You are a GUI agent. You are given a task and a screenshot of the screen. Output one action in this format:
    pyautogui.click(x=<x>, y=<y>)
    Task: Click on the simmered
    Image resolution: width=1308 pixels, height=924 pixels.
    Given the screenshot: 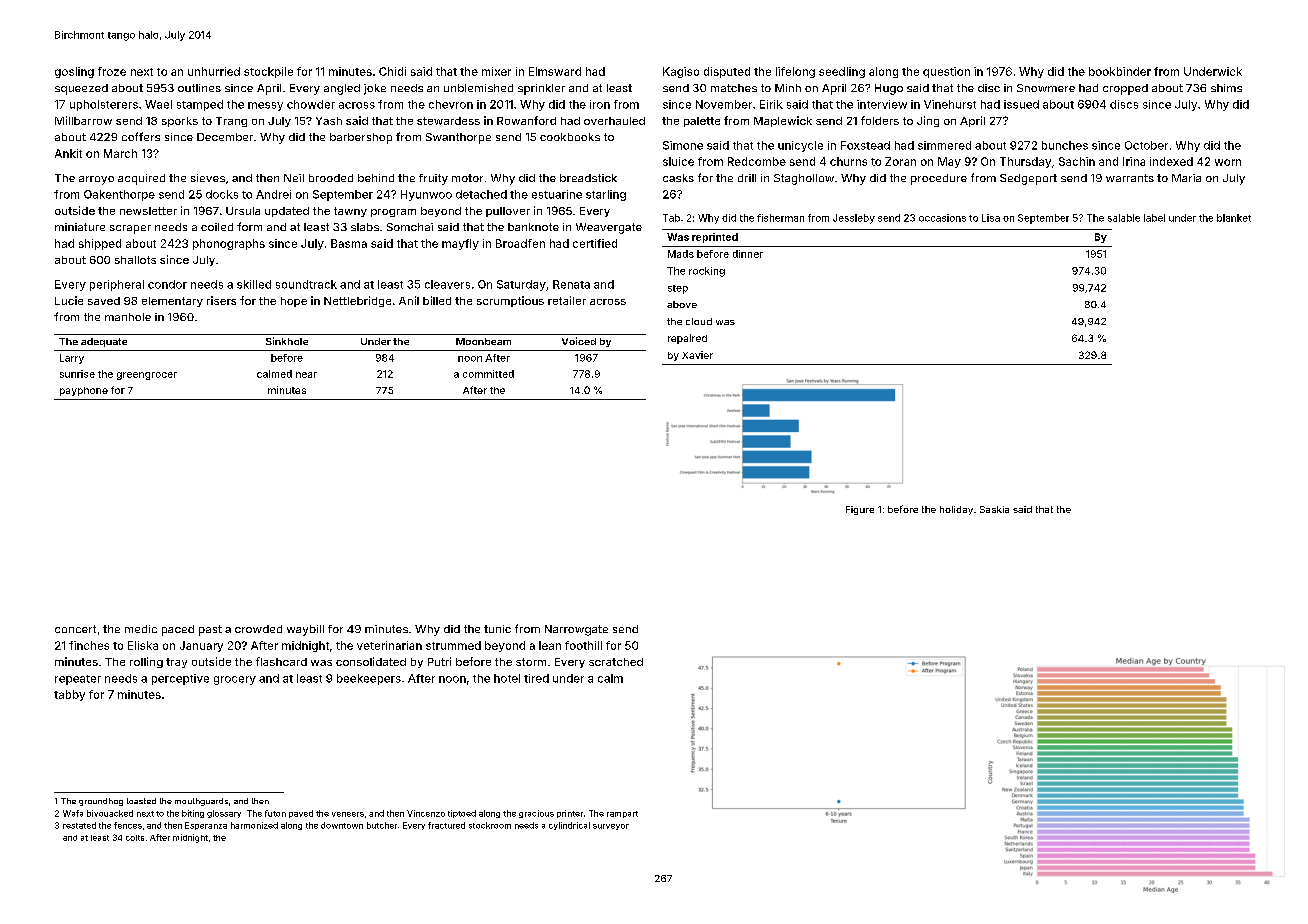 What is the action you would take?
    pyautogui.click(x=944, y=145)
